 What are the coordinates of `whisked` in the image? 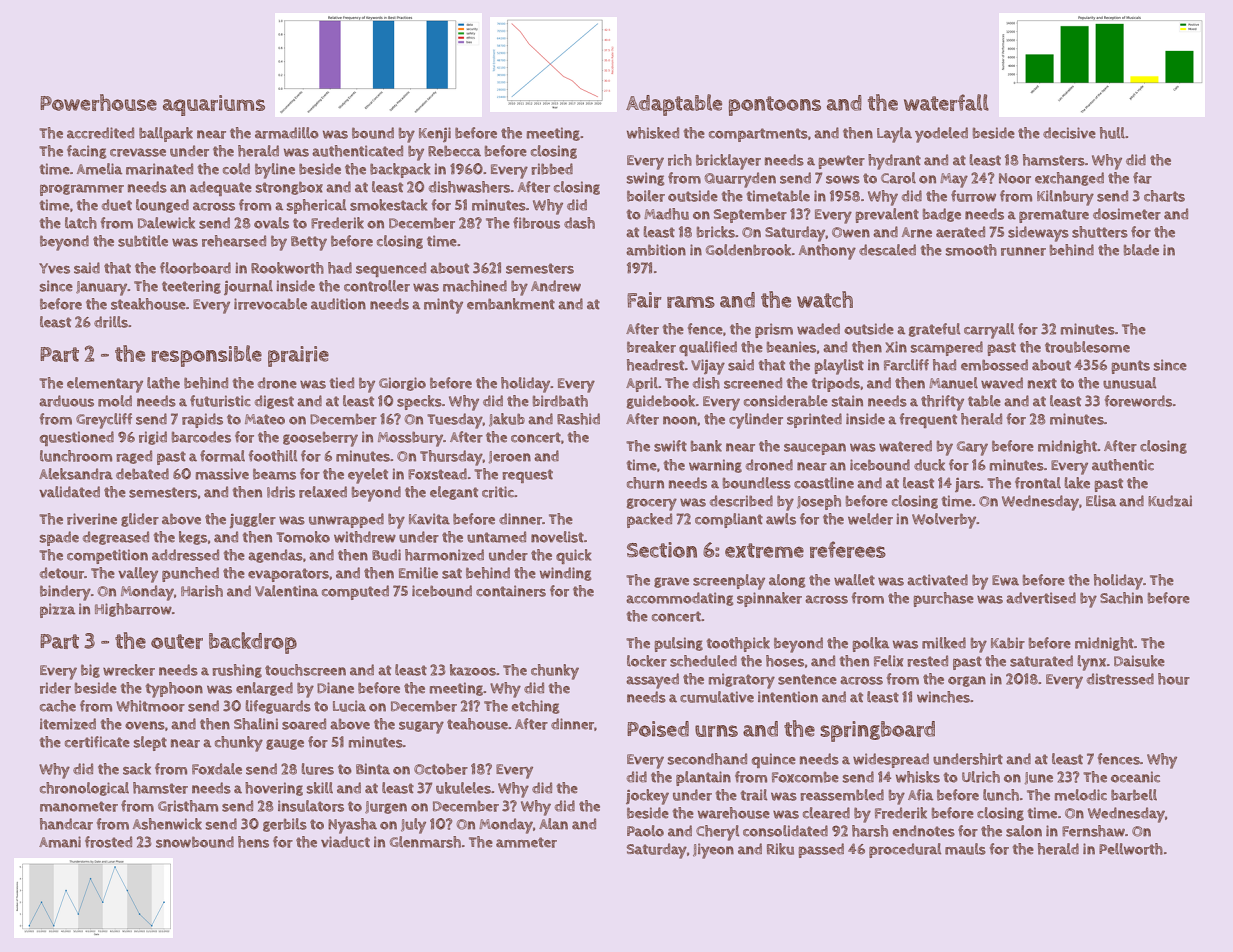 It's located at (653, 133).
